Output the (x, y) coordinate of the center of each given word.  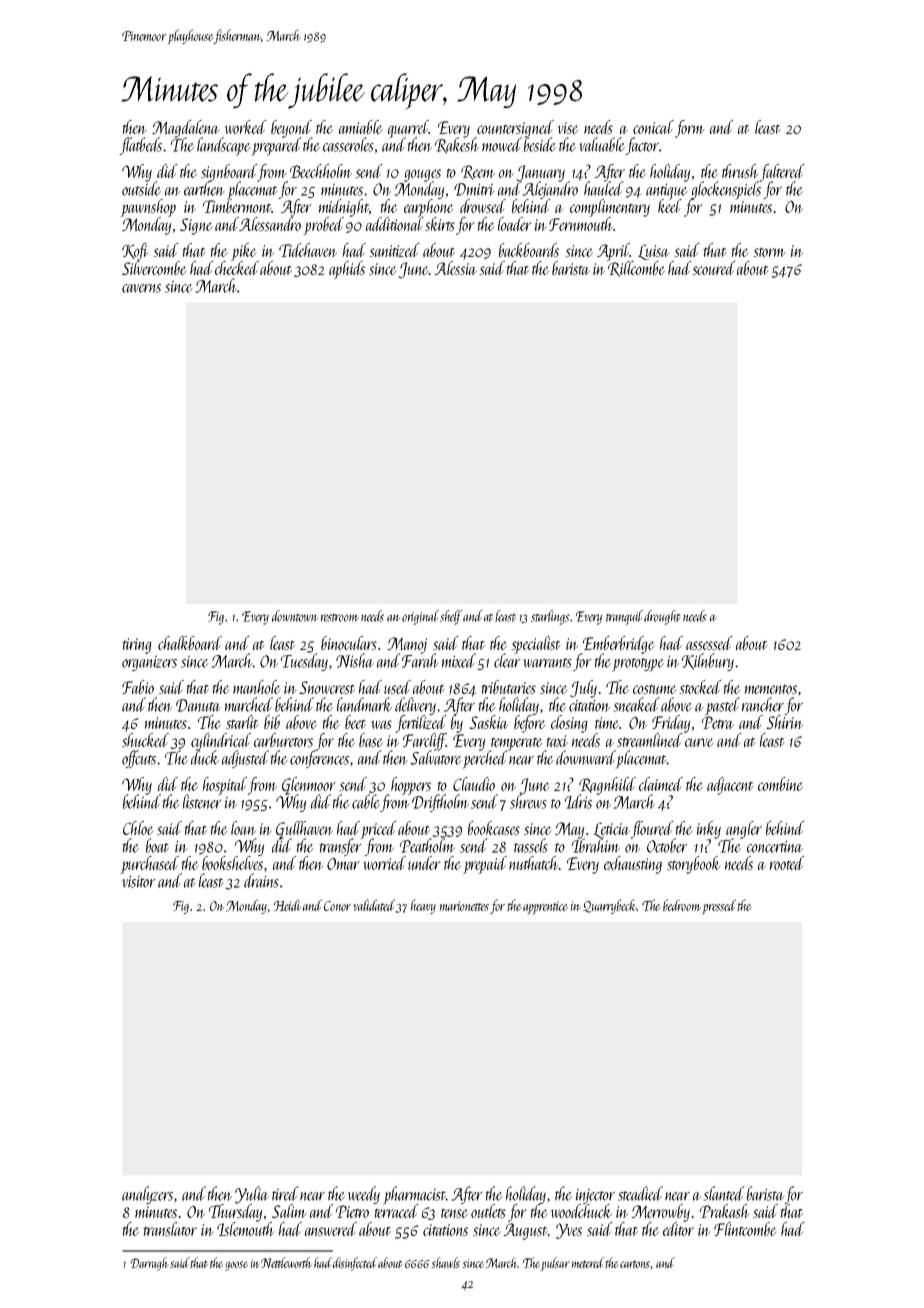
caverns (141, 288)
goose (236, 1266)
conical (653, 127)
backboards (529, 250)
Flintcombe (745, 1229)
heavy (423, 906)
